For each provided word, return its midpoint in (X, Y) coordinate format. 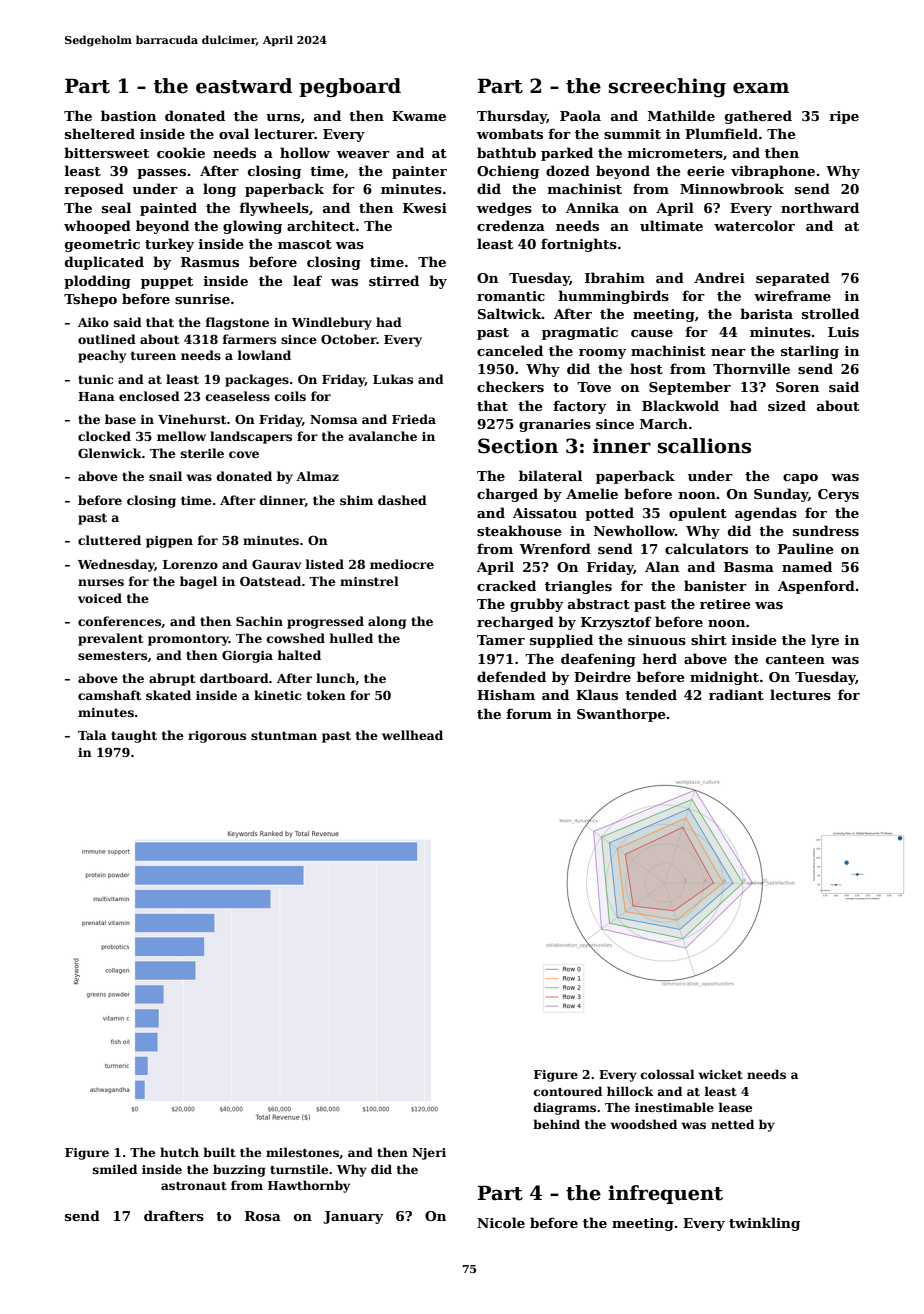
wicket (720, 1074)
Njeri (429, 1154)
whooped (97, 227)
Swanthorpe (621, 715)
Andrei (719, 277)
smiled (115, 1169)
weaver (363, 154)
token (326, 695)
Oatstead (270, 581)
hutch (179, 1152)
